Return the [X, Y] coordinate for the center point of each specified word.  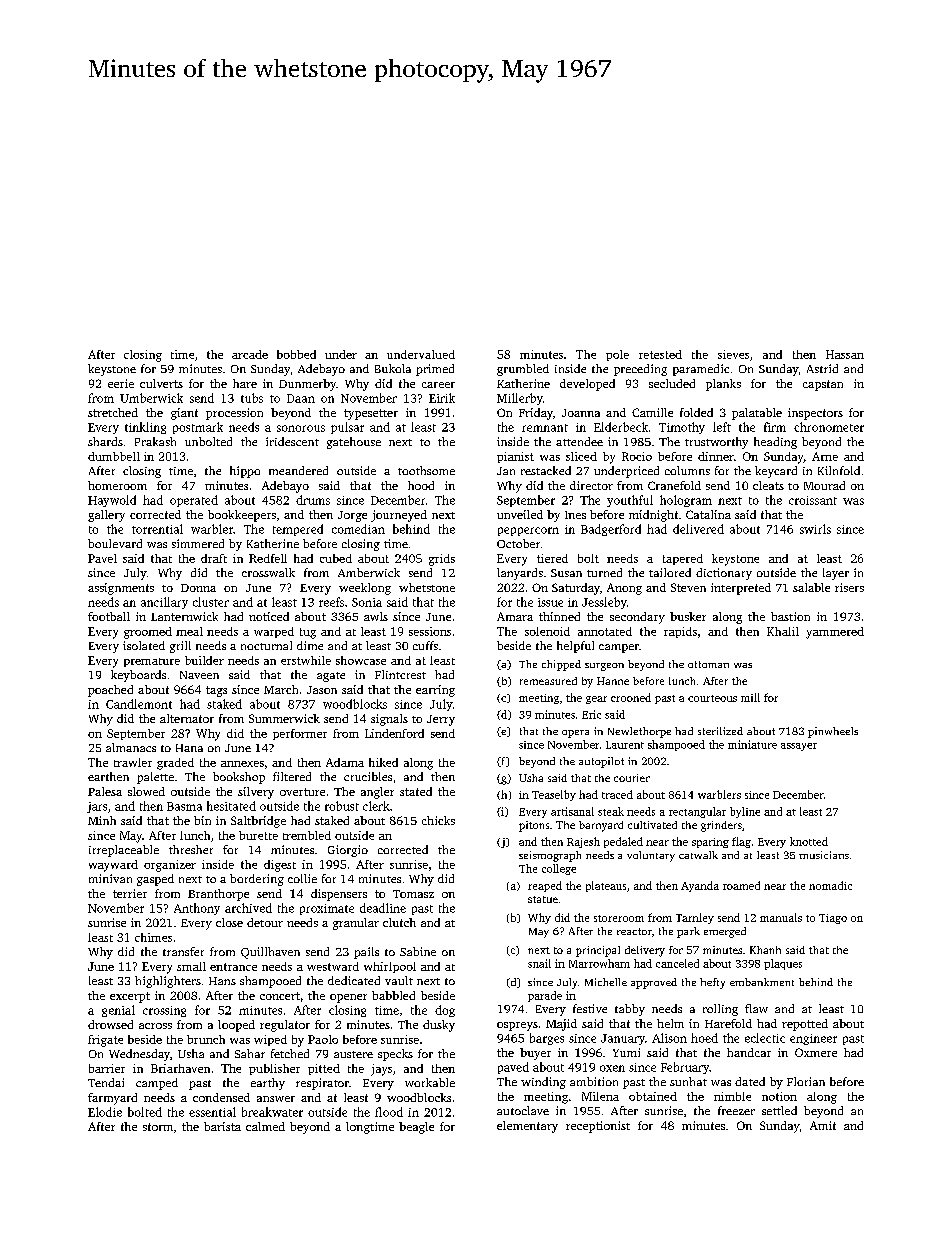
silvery [256, 793]
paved [513, 1068]
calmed [265, 1126]
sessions [430, 631]
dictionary [724, 574]
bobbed [296, 354]
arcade [250, 354]
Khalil [783, 631]
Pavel [102, 558]
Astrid [822, 368]
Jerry [441, 720]
